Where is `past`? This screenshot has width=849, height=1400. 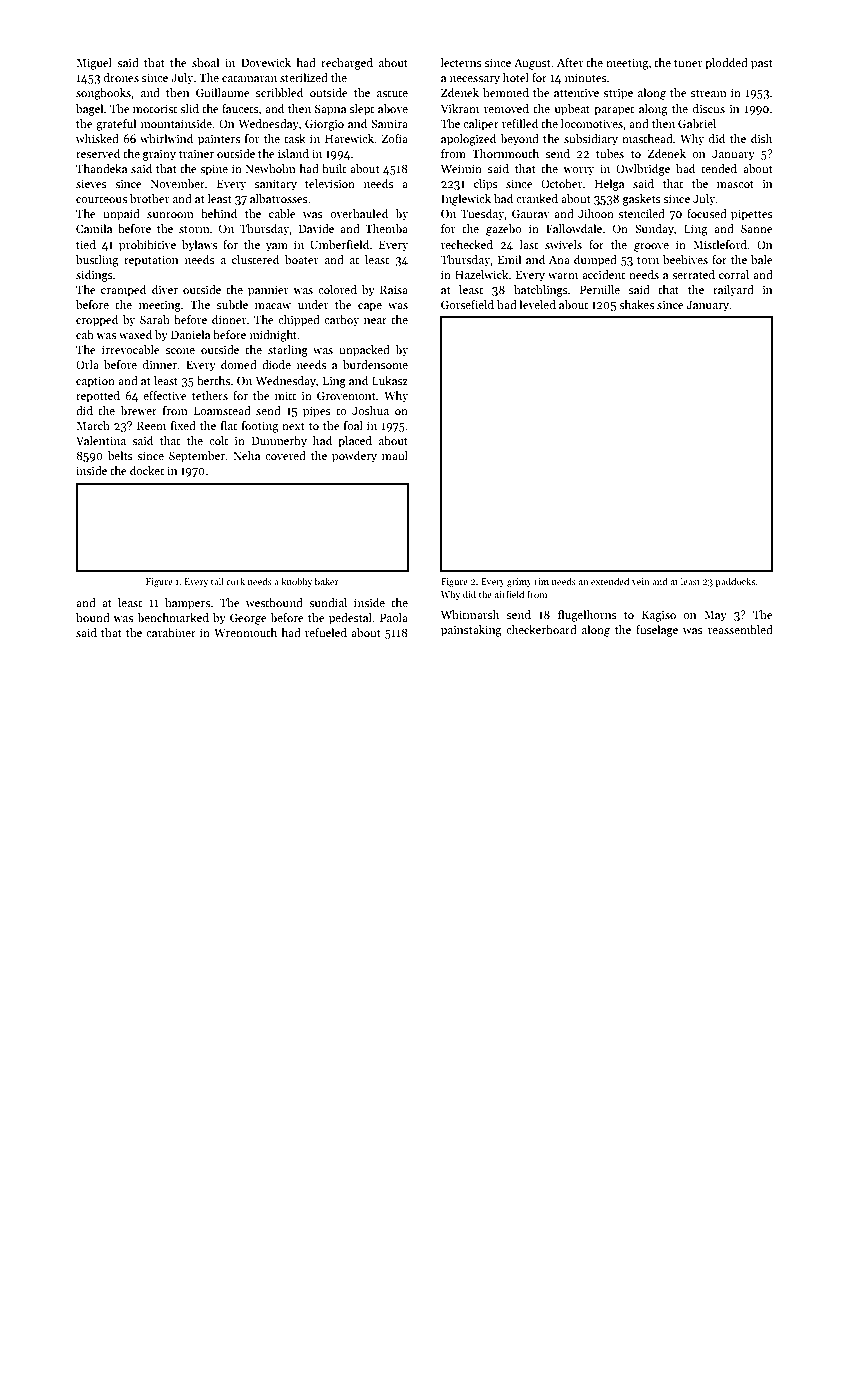 past is located at coordinates (762, 65).
